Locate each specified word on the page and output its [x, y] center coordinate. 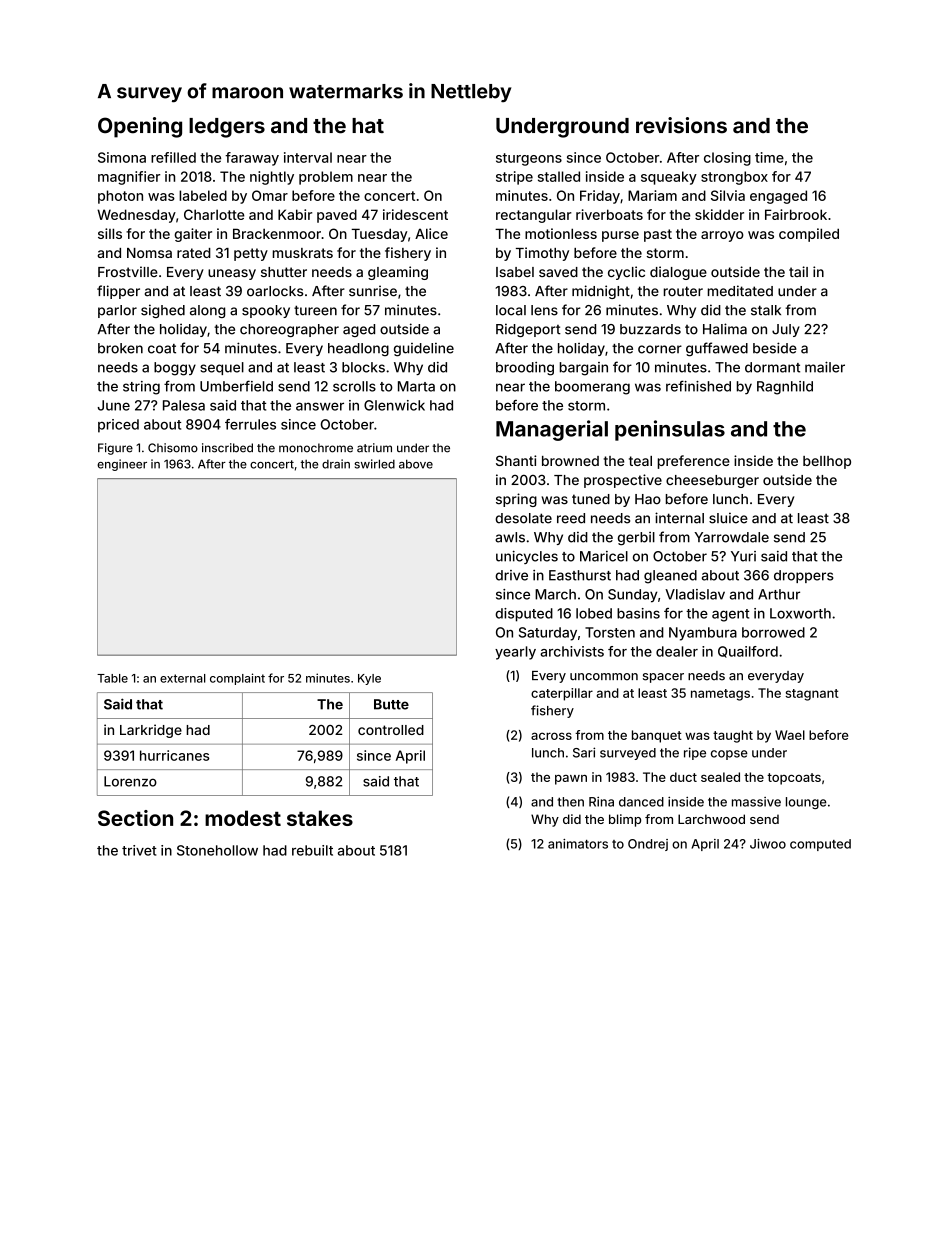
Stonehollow [217, 850]
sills [110, 233]
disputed [524, 615]
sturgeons [529, 159]
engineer [122, 465]
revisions [681, 125]
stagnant [812, 695]
